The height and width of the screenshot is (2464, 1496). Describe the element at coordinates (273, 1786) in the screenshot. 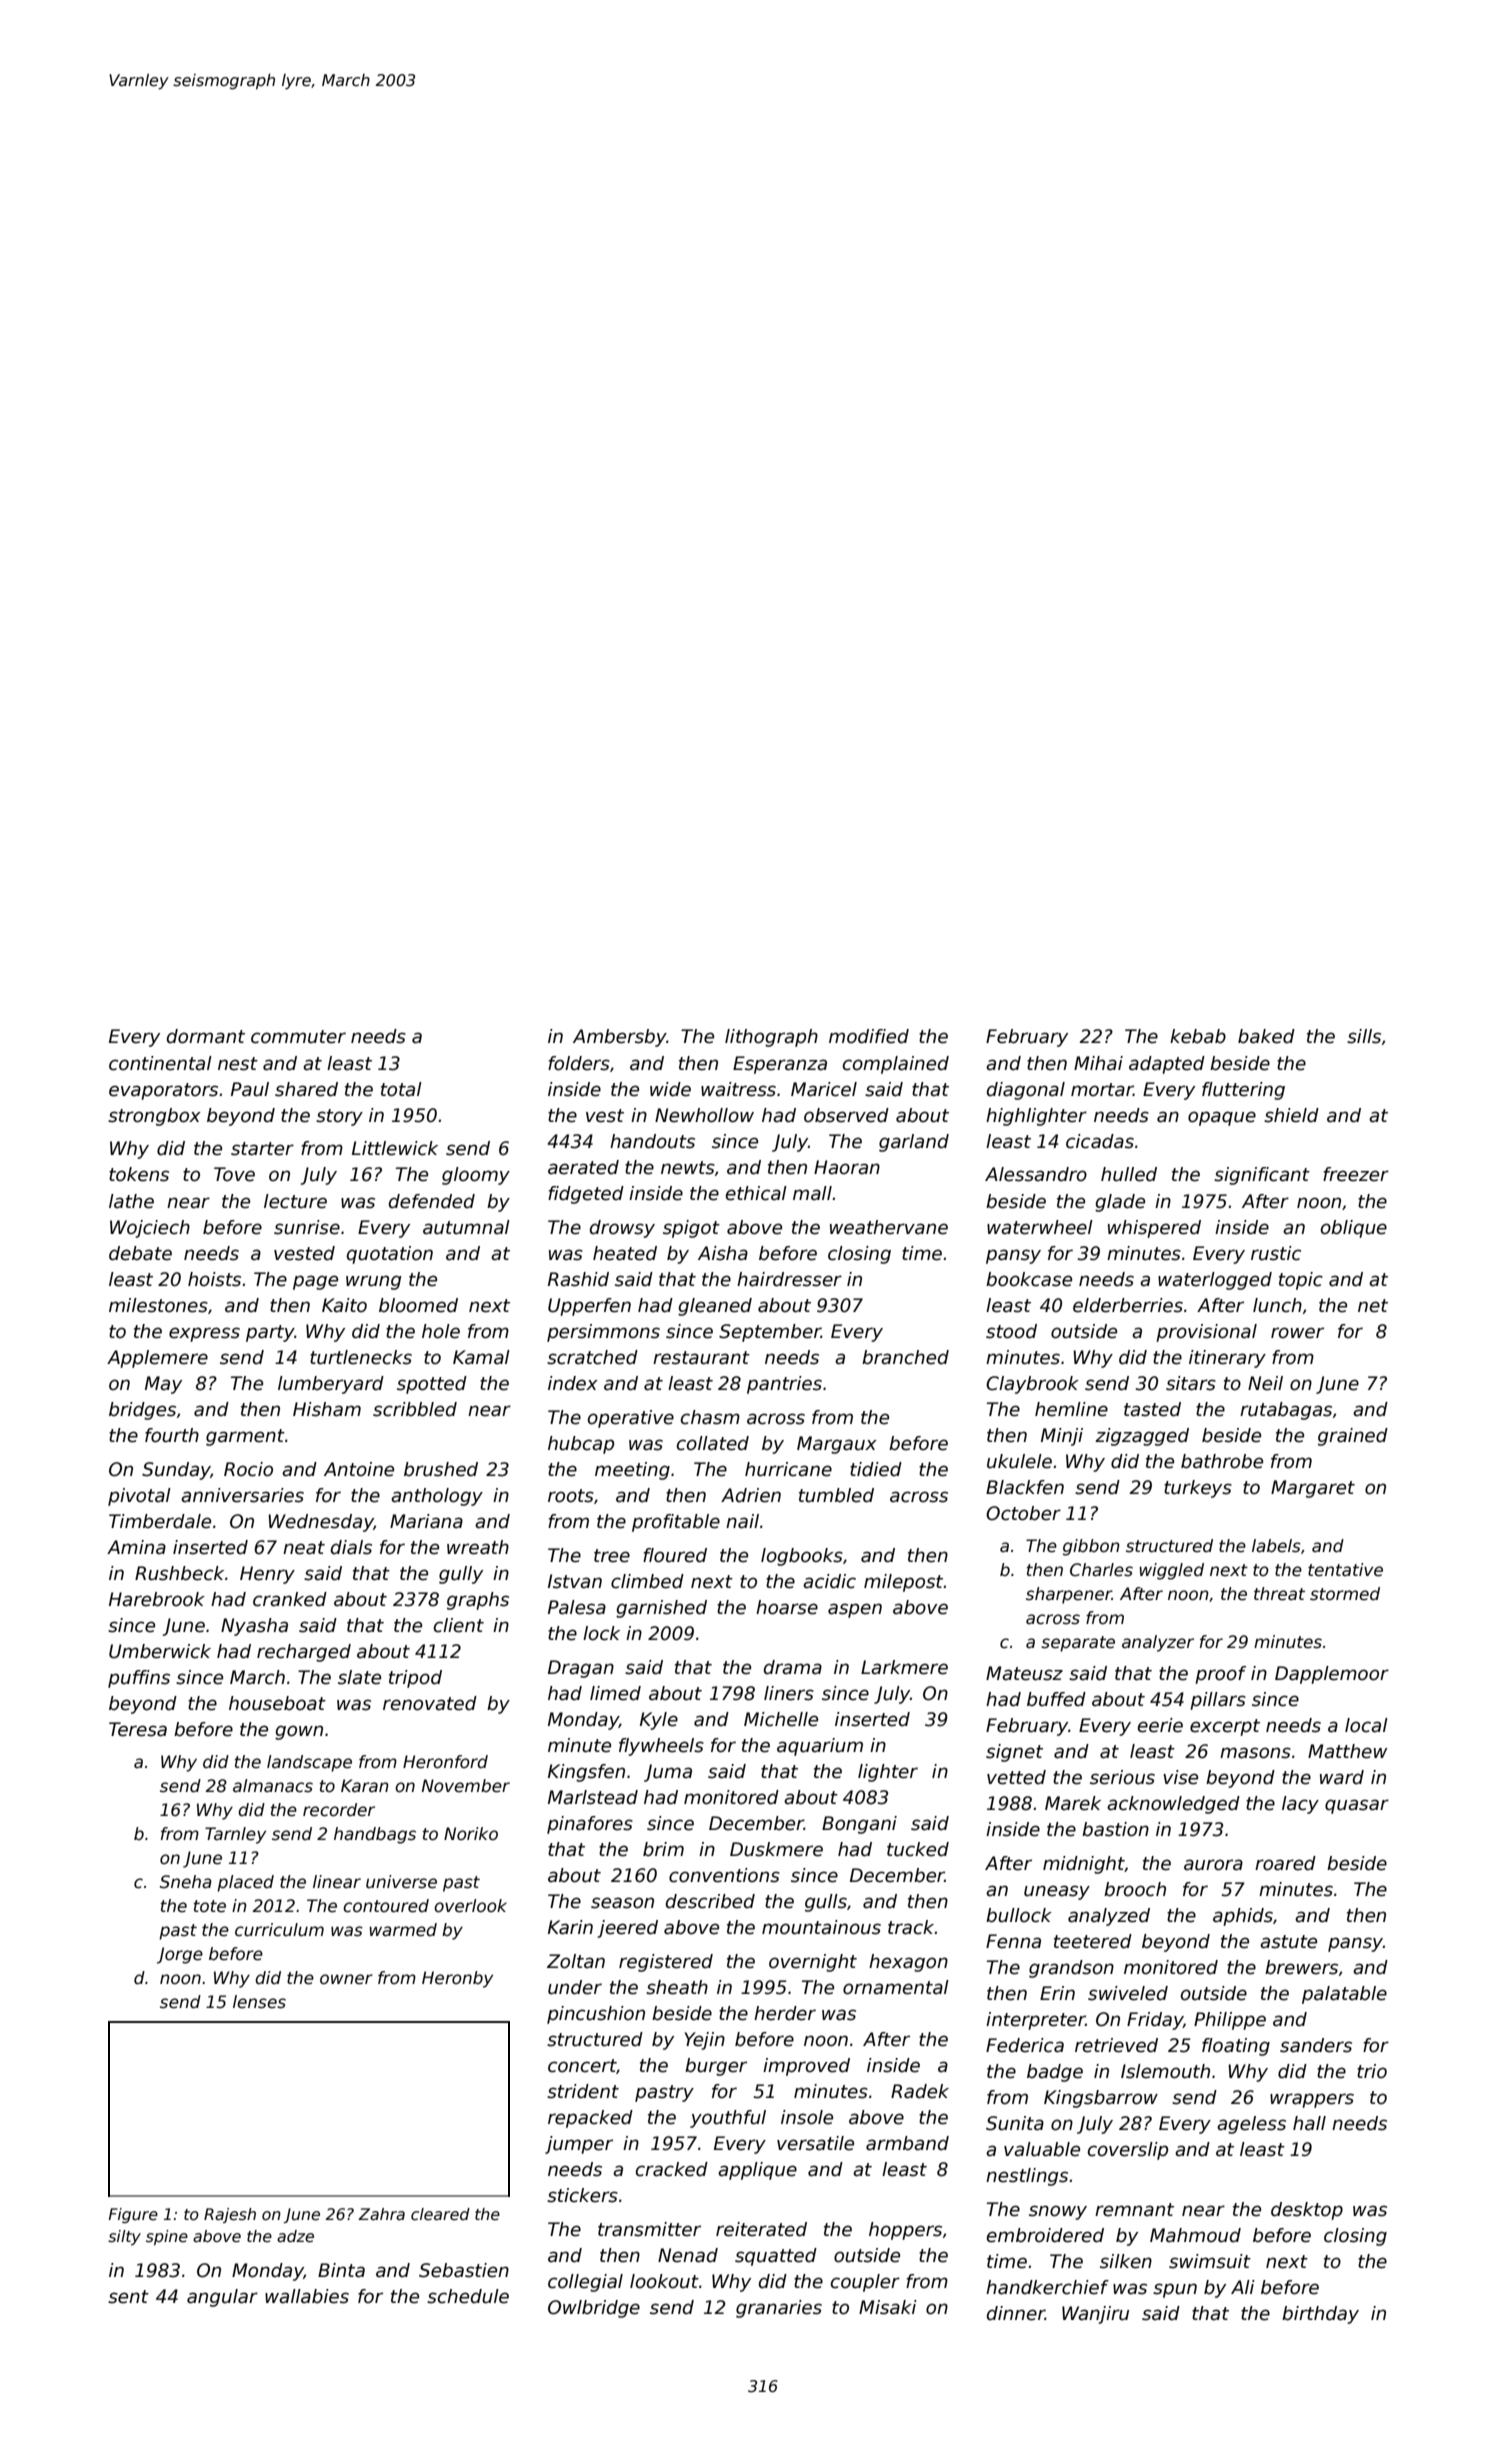

I see `almanacs` at that location.
